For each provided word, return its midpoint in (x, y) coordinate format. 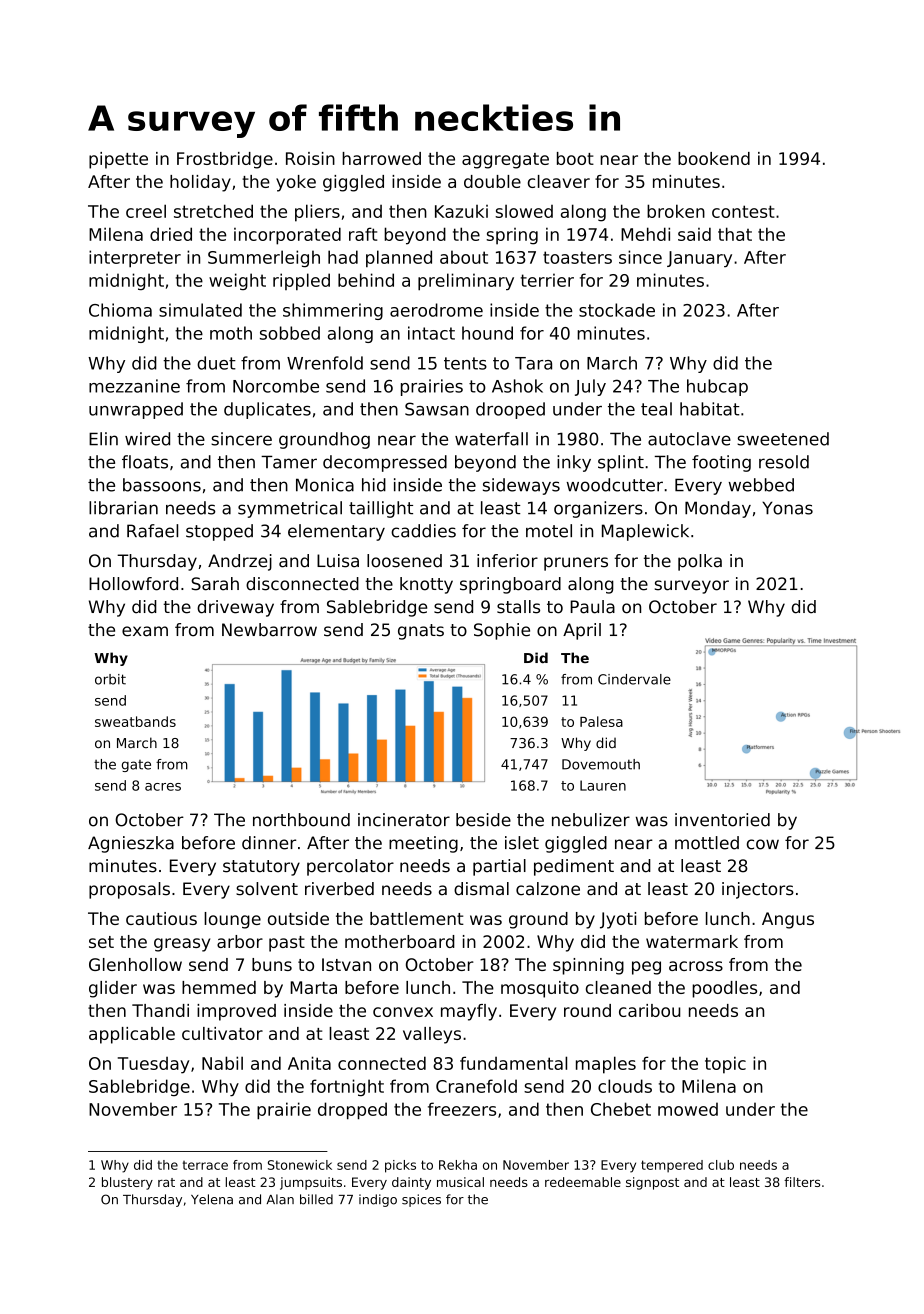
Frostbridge (225, 160)
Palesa (601, 721)
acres (163, 787)
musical (460, 1182)
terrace (205, 1165)
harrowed (381, 158)
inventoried (722, 820)
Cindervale (634, 679)
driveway (235, 608)
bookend (714, 158)
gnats (421, 632)
